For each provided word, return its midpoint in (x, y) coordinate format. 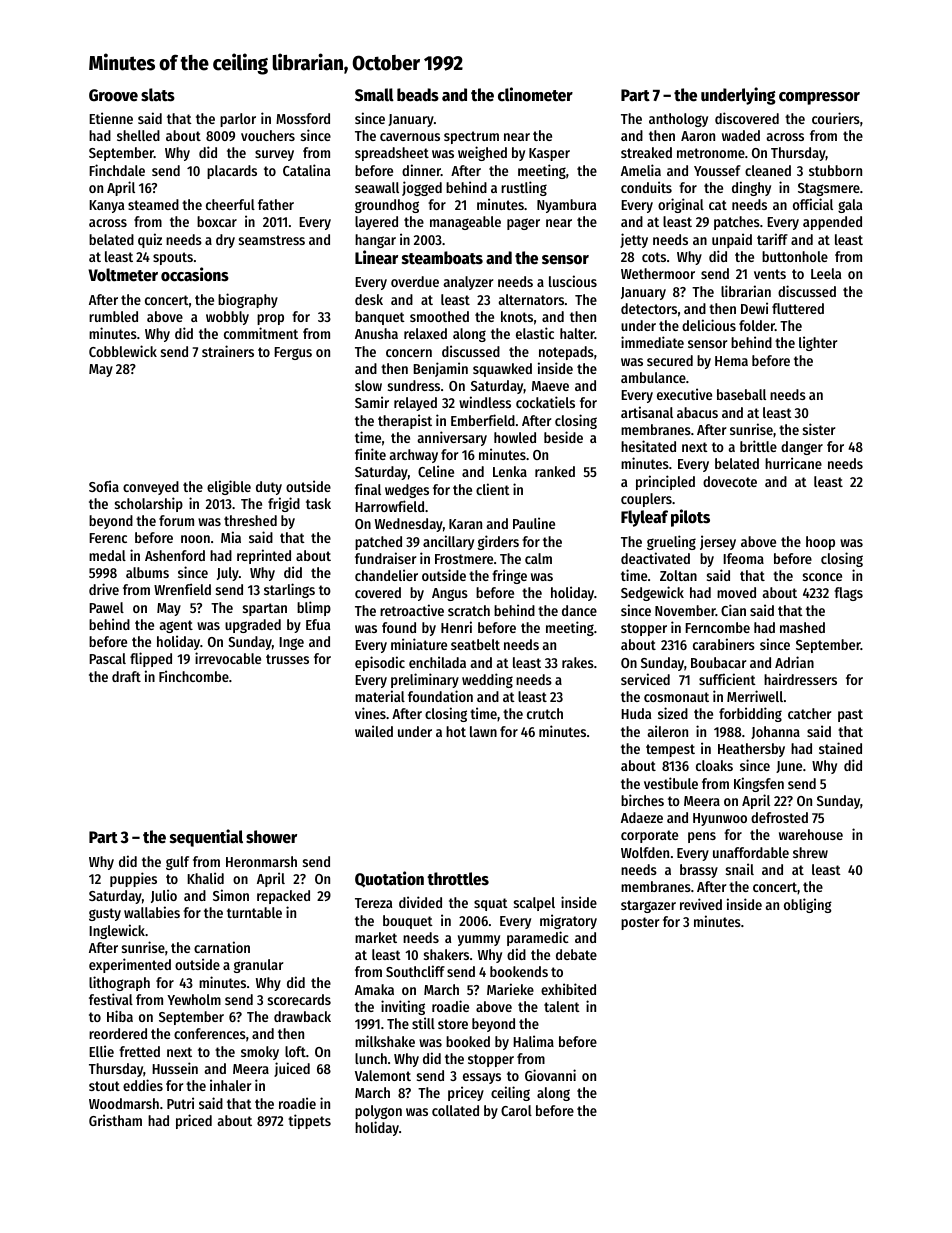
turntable (254, 912)
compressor (819, 98)
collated (455, 1110)
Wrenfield (182, 589)
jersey (718, 542)
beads (418, 95)
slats (158, 95)
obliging (808, 905)
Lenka (510, 471)
